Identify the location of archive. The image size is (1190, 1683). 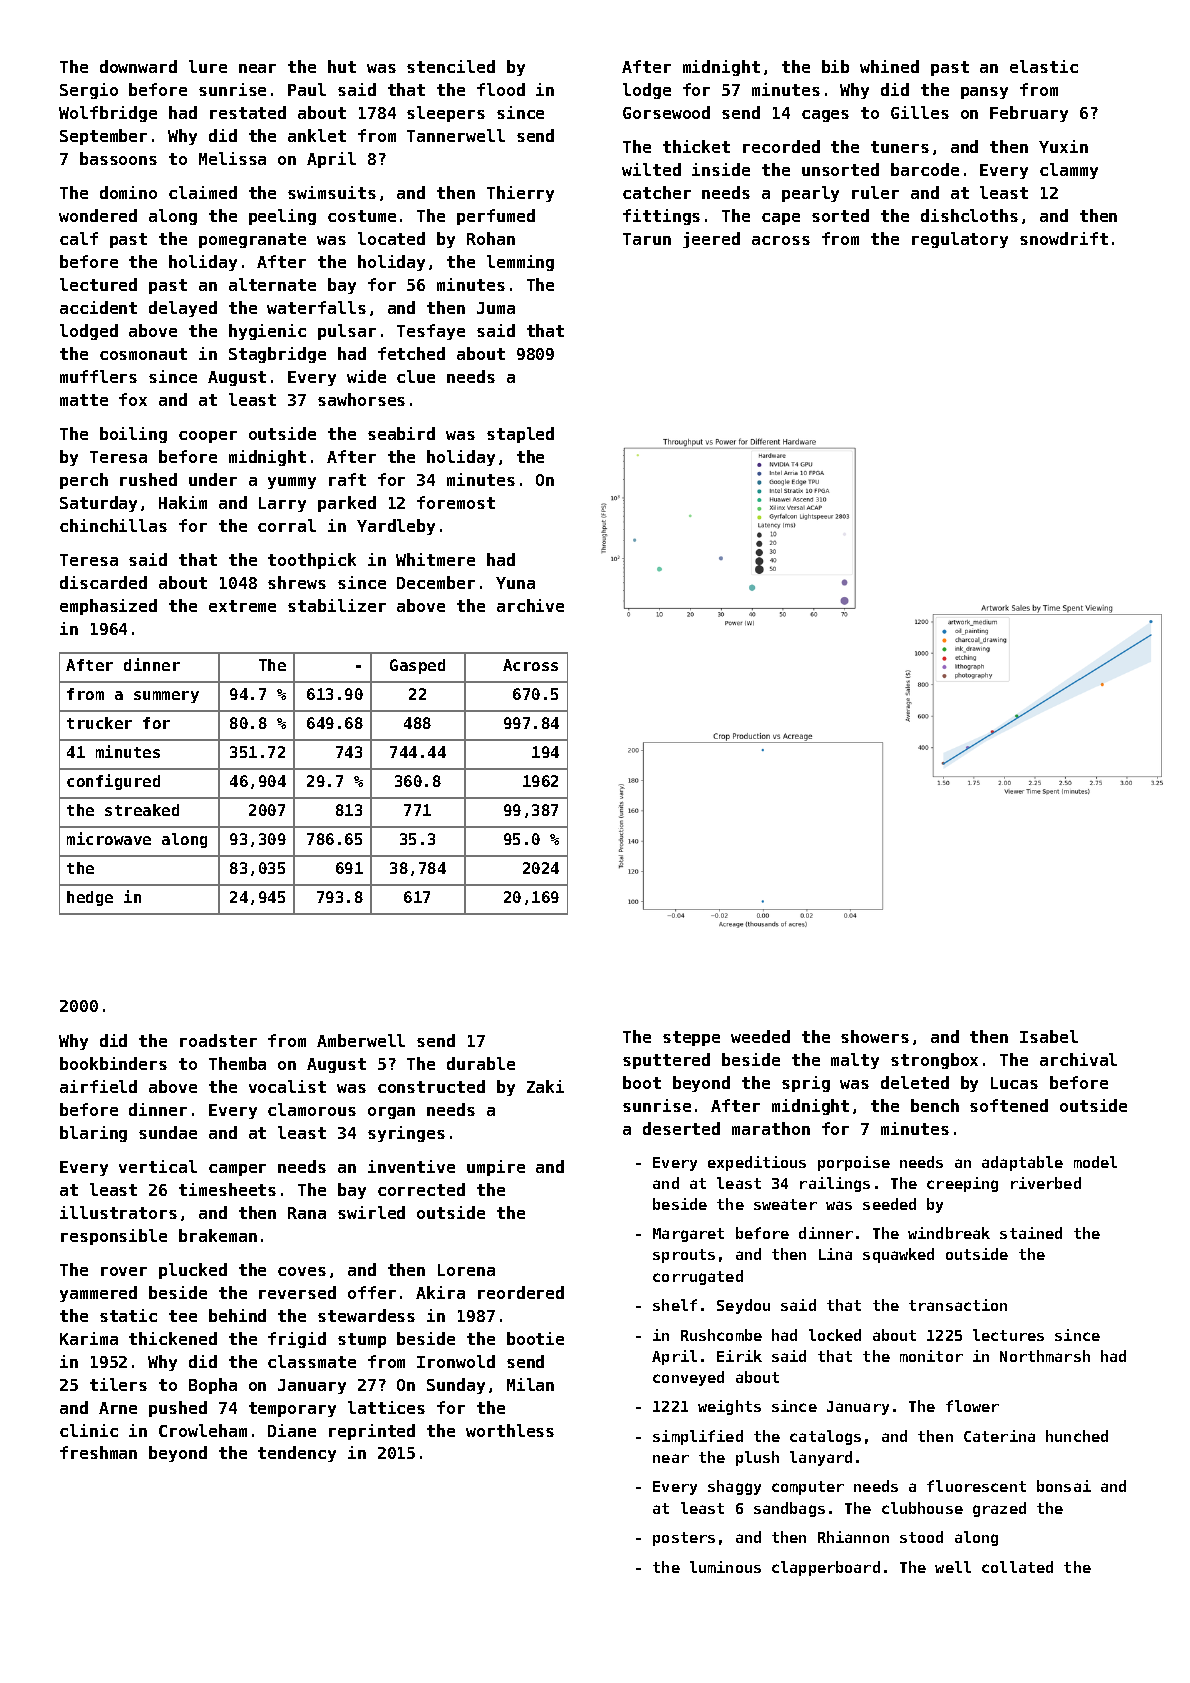
(530, 605).
